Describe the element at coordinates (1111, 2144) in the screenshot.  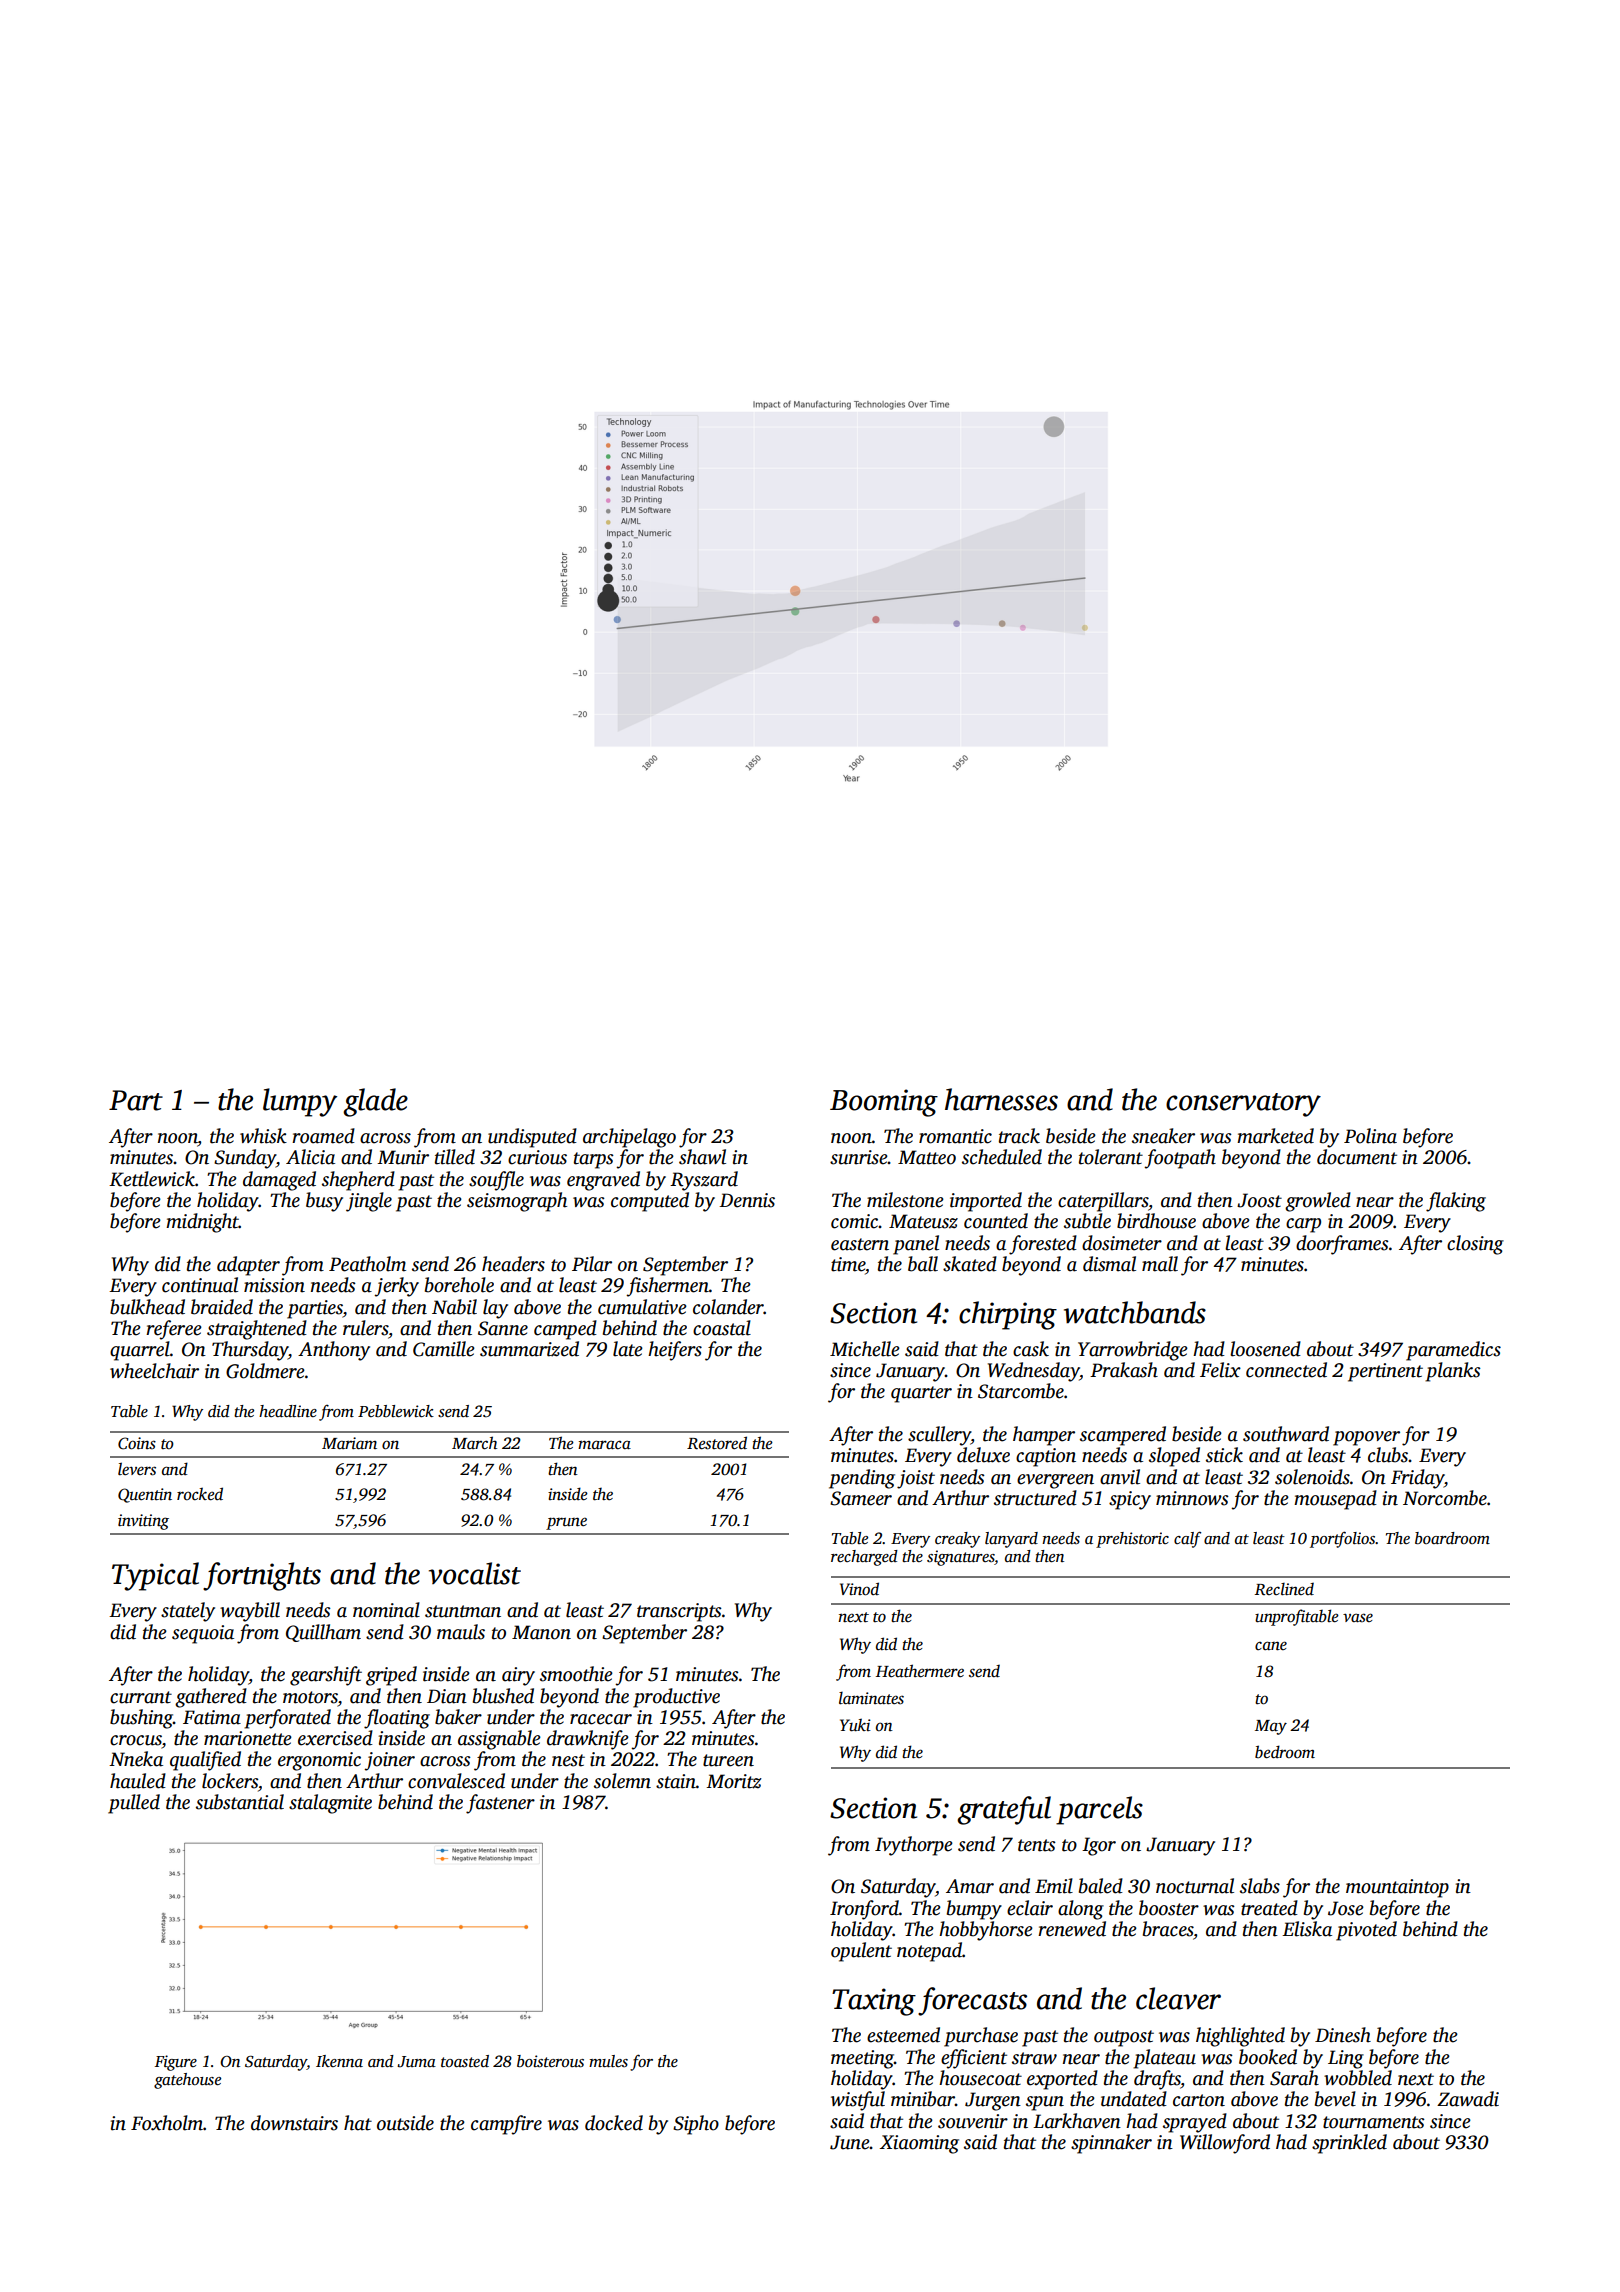
I see `spinnaker` at that location.
